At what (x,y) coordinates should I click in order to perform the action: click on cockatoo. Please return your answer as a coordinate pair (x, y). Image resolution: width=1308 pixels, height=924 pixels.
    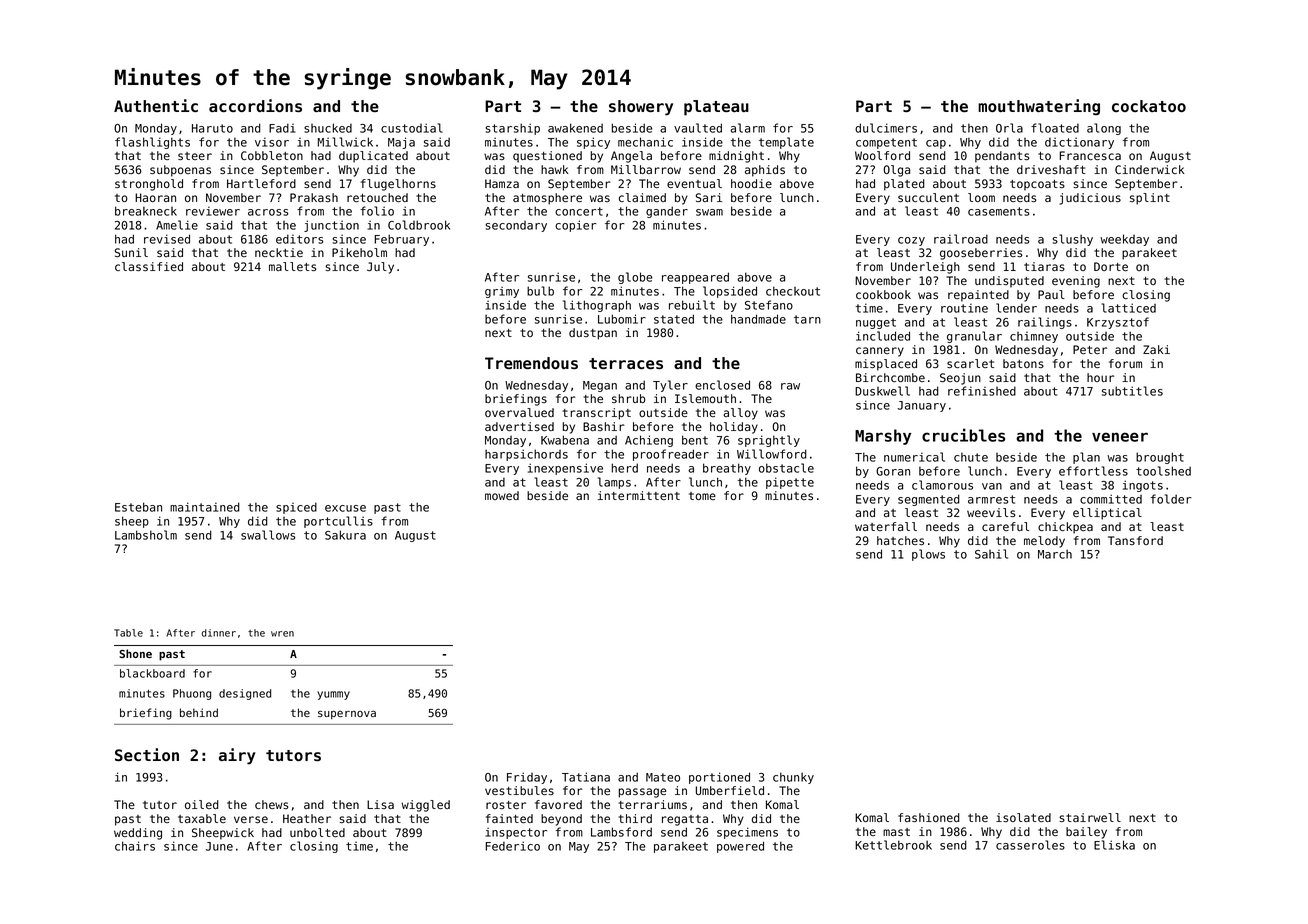
    Looking at the image, I should click on (1149, 106).
